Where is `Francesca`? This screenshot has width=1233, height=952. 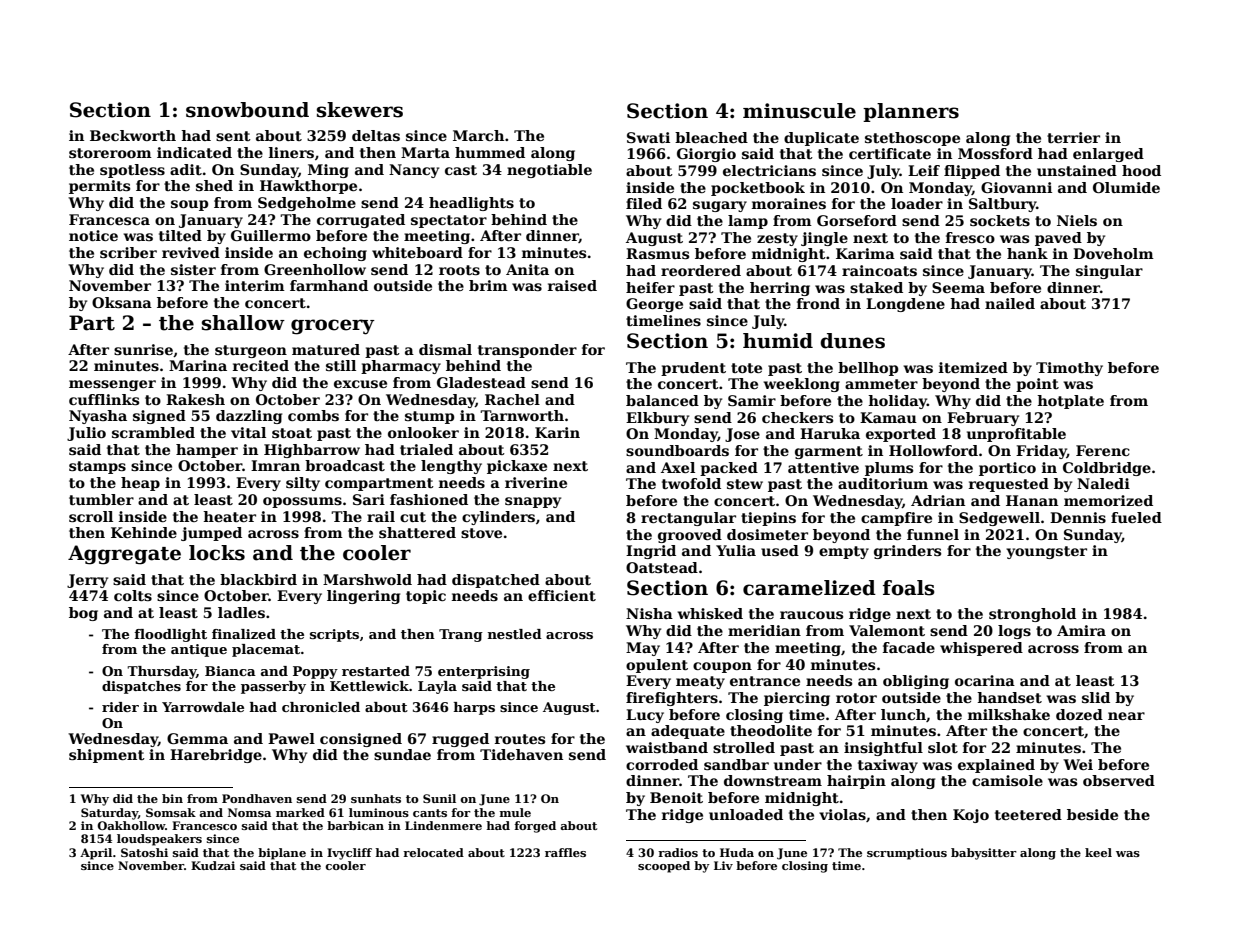
Francesca is located at coordinates (109, 219).
